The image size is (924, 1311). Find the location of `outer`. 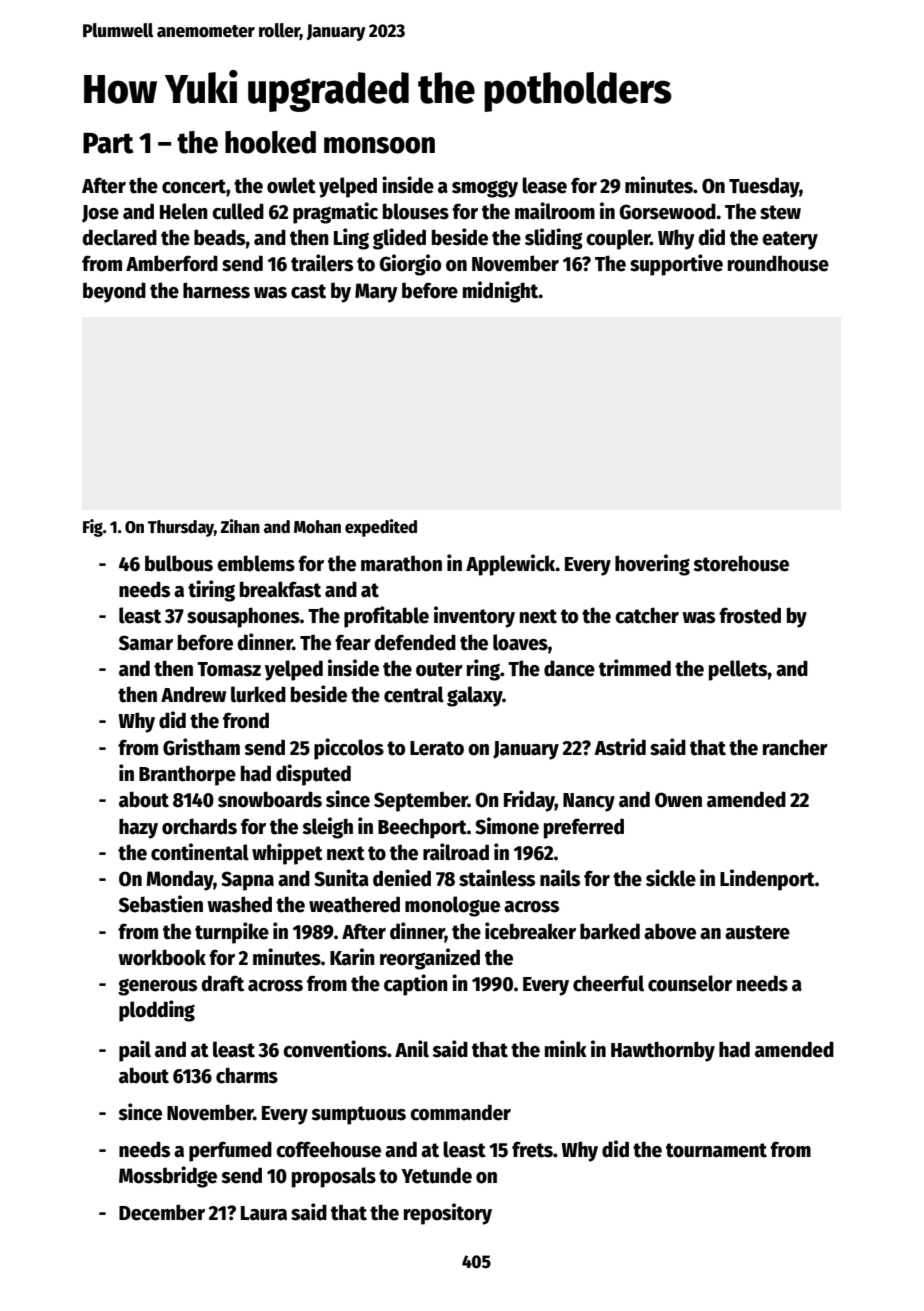

outer is located at coordinates (439, 669).
